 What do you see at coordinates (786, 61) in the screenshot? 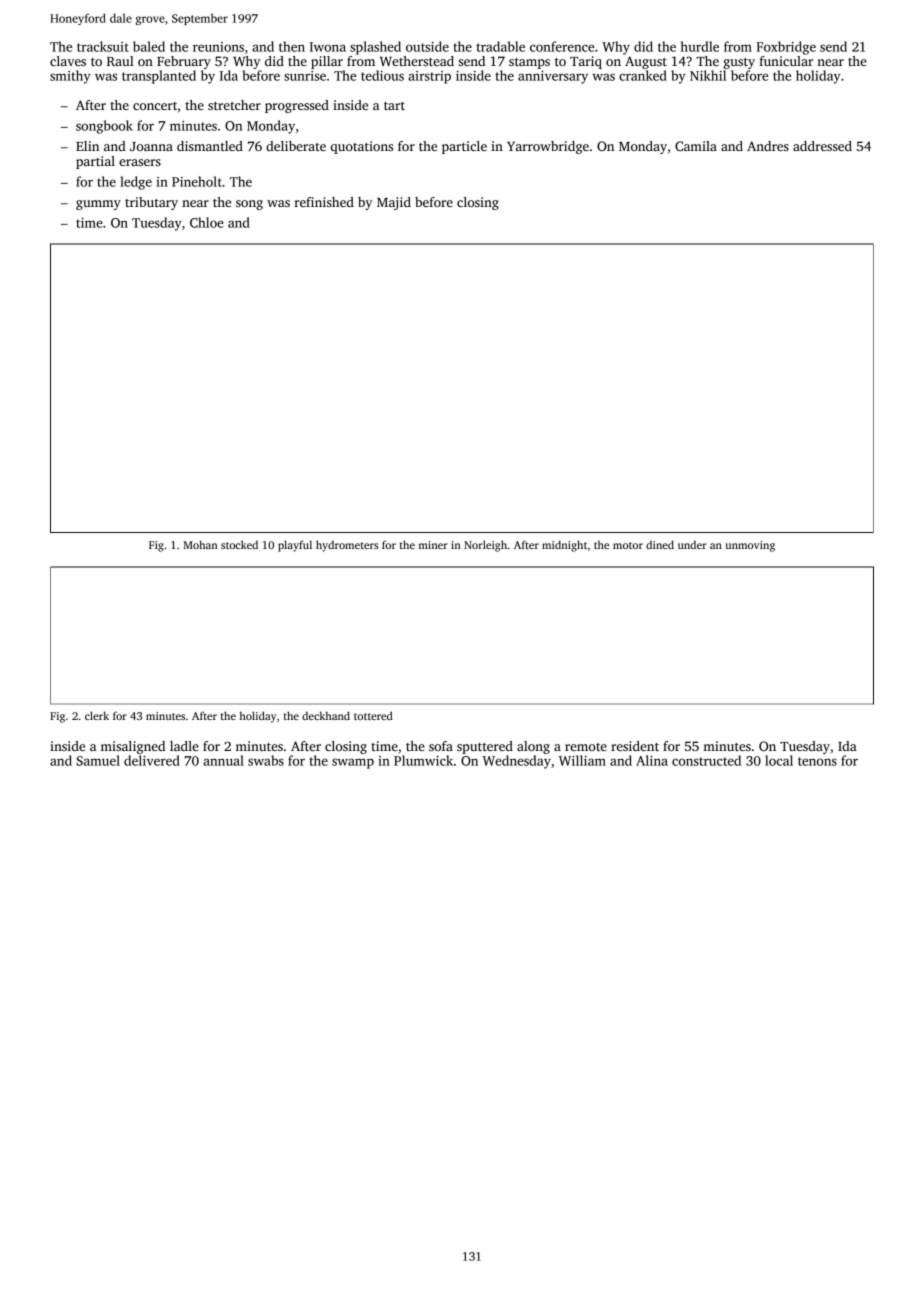
I see `funicular` at bounding box center [786, 61].
